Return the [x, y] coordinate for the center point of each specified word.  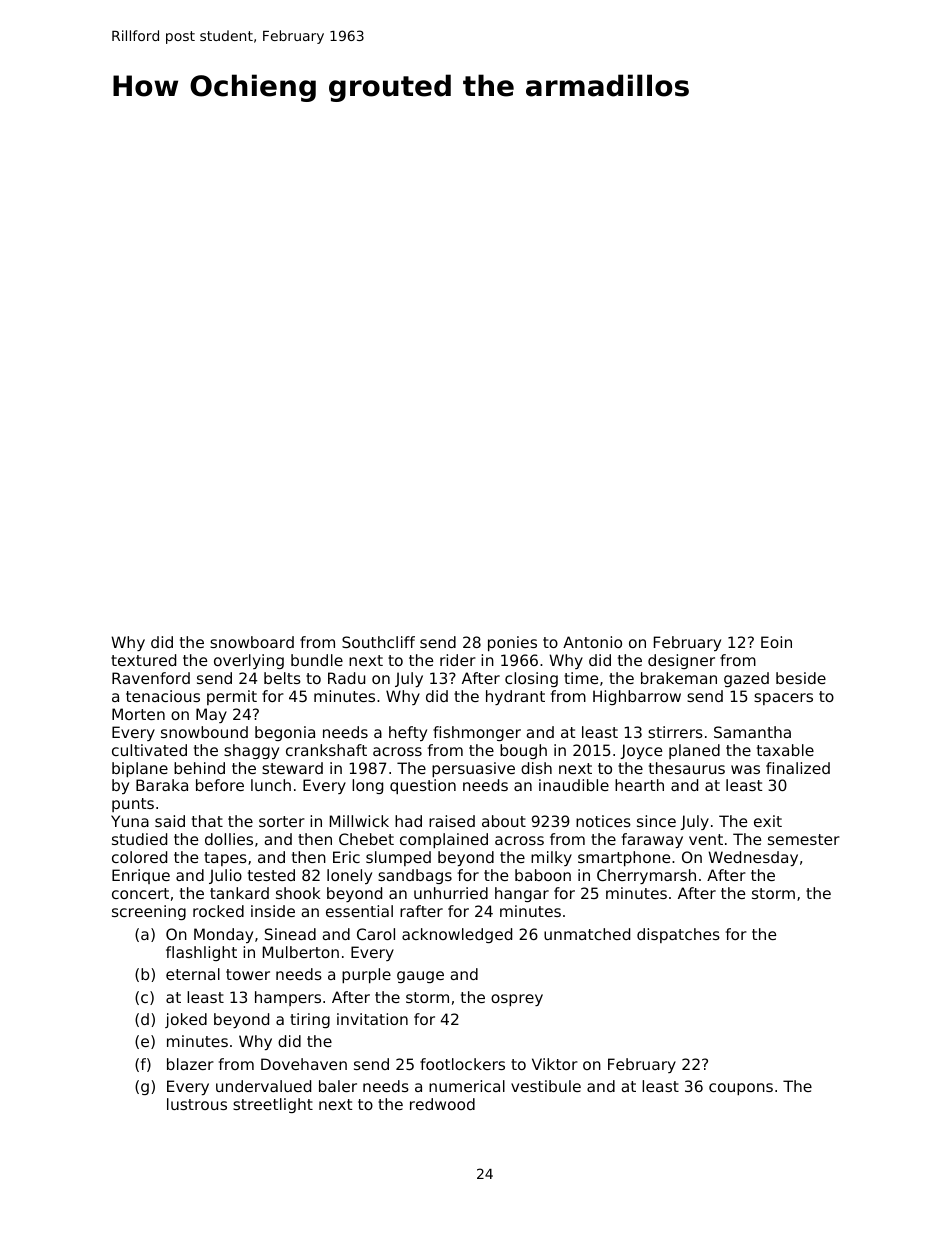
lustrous [197, 1104]
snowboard [252, 642]
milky [551, 858]
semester [804, 839]
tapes [225, 859]
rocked [218, 911]
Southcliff [378, 642]
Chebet [366, 839]
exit [768, 821]
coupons [741, 1089]
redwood [442, 1104]
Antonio [592, 642]
